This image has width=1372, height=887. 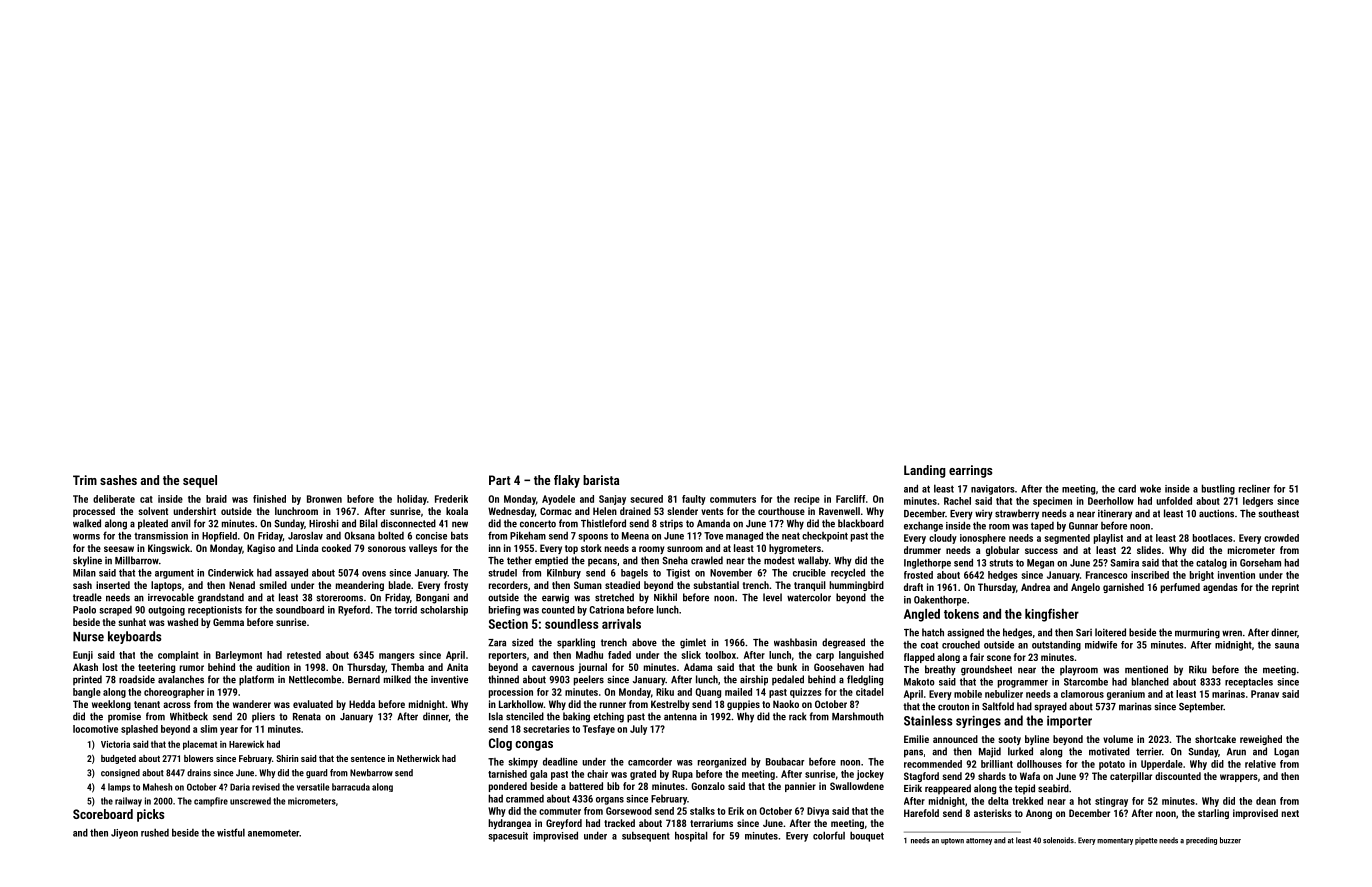 What do you see at coordinates (135, 637) in the image?
I see `keyboards` at bounding box center [135, 637].
